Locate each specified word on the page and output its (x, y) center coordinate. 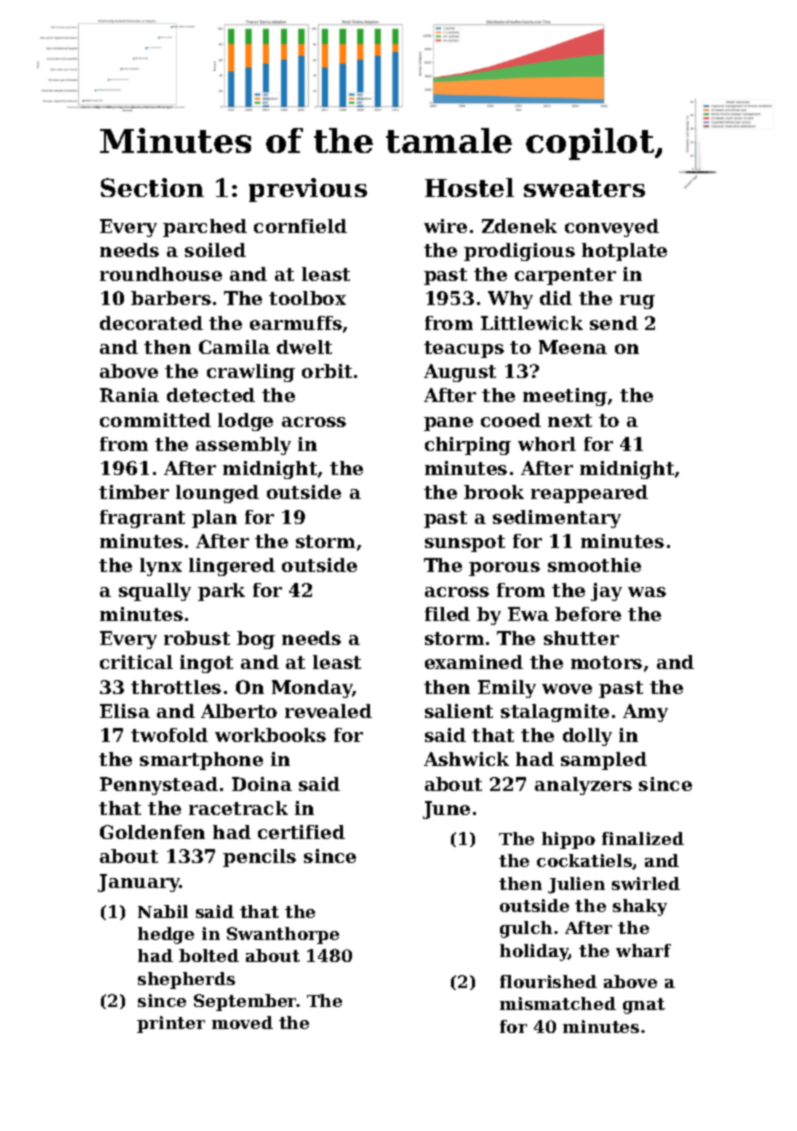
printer (171, 1024)
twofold (169, 735)
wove (567, 689)
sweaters (584, 188)
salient (459, 711)
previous (308, 190)
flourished (548, 981)
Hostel (469, 187)
